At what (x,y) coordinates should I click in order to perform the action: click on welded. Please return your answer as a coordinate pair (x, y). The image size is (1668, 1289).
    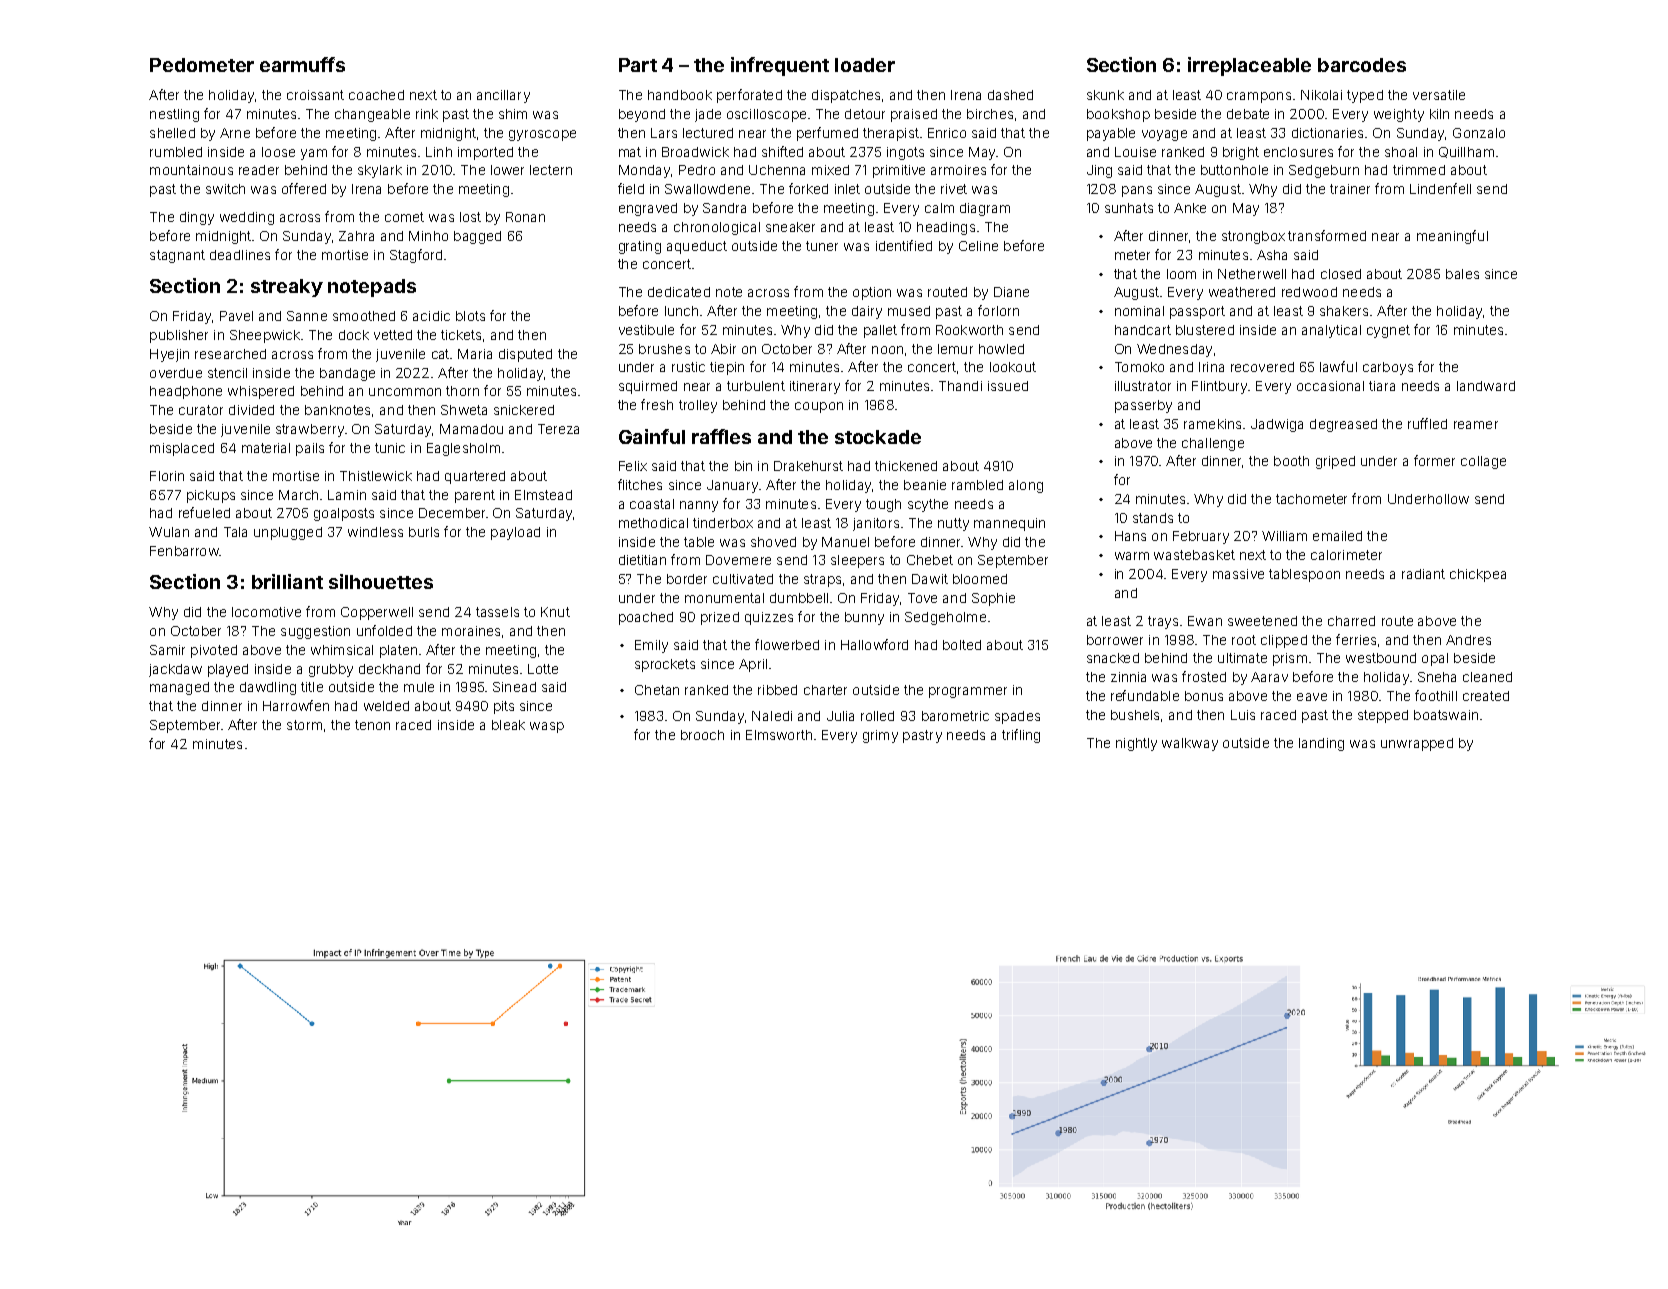
    Looking at the image, I should click on (386, 706).
